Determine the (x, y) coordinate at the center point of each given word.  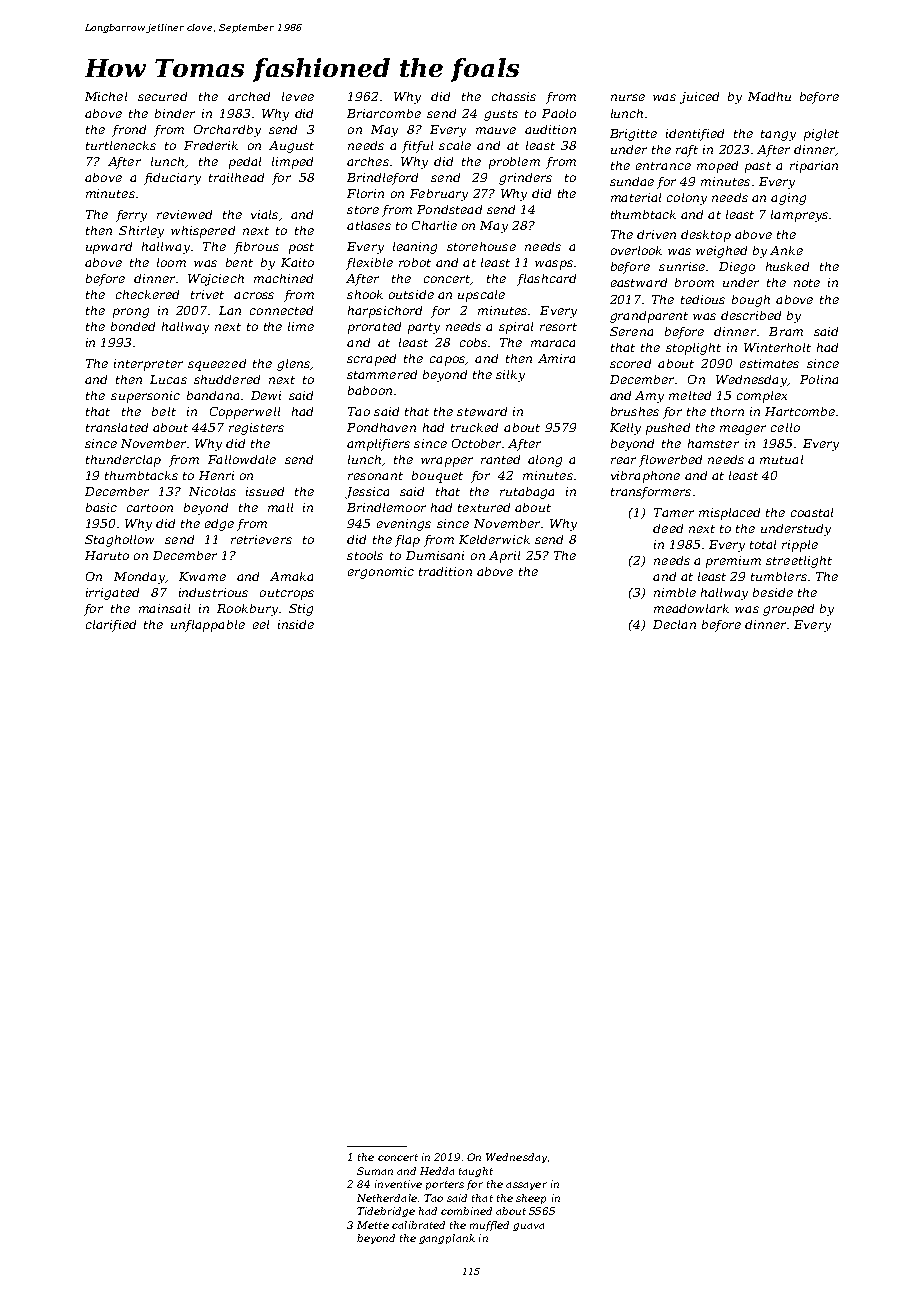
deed (668, 528)
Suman (375, 1171)
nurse (628, 97)
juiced (699, 98)
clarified (111, 626)
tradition (445, 571)
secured (162, 96)
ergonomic (381, 573)
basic (101, 507)
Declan (674, 624)
